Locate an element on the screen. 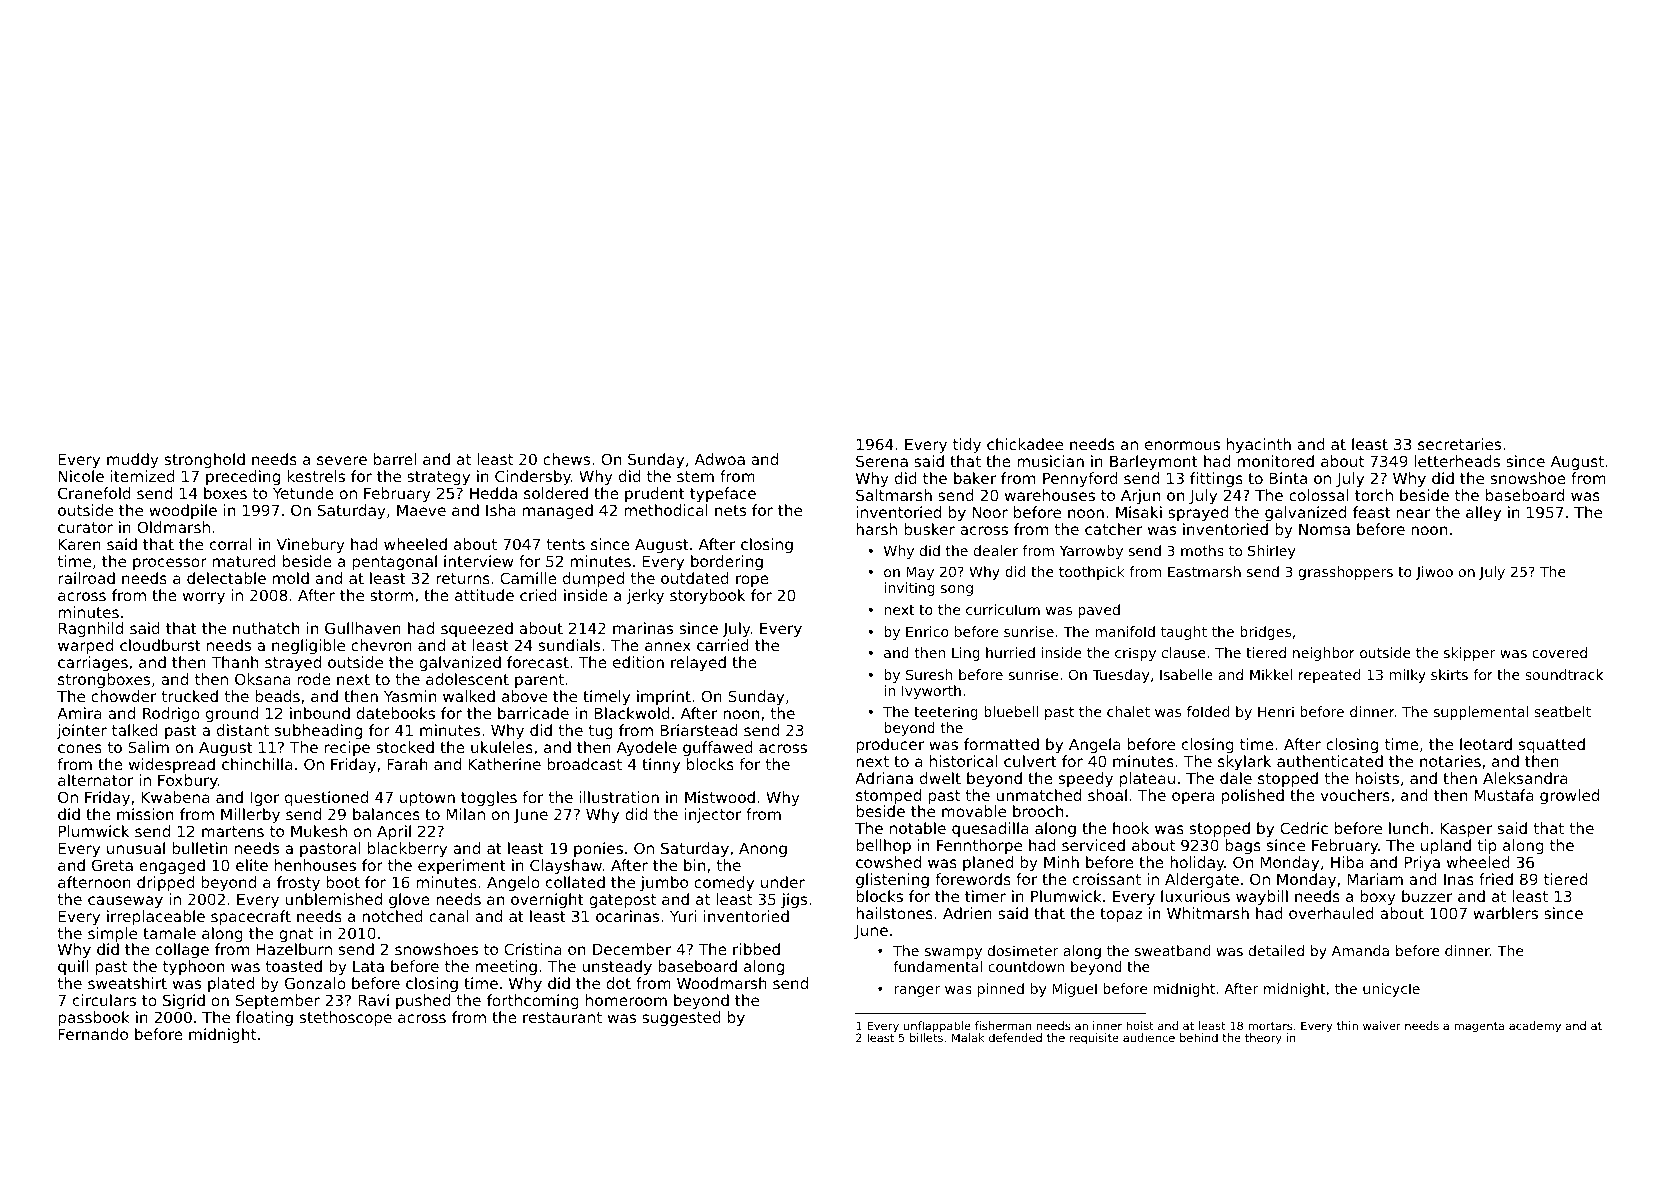 The image size is (1669, 1180). restaurant is located at coordinates (562, 1017).
